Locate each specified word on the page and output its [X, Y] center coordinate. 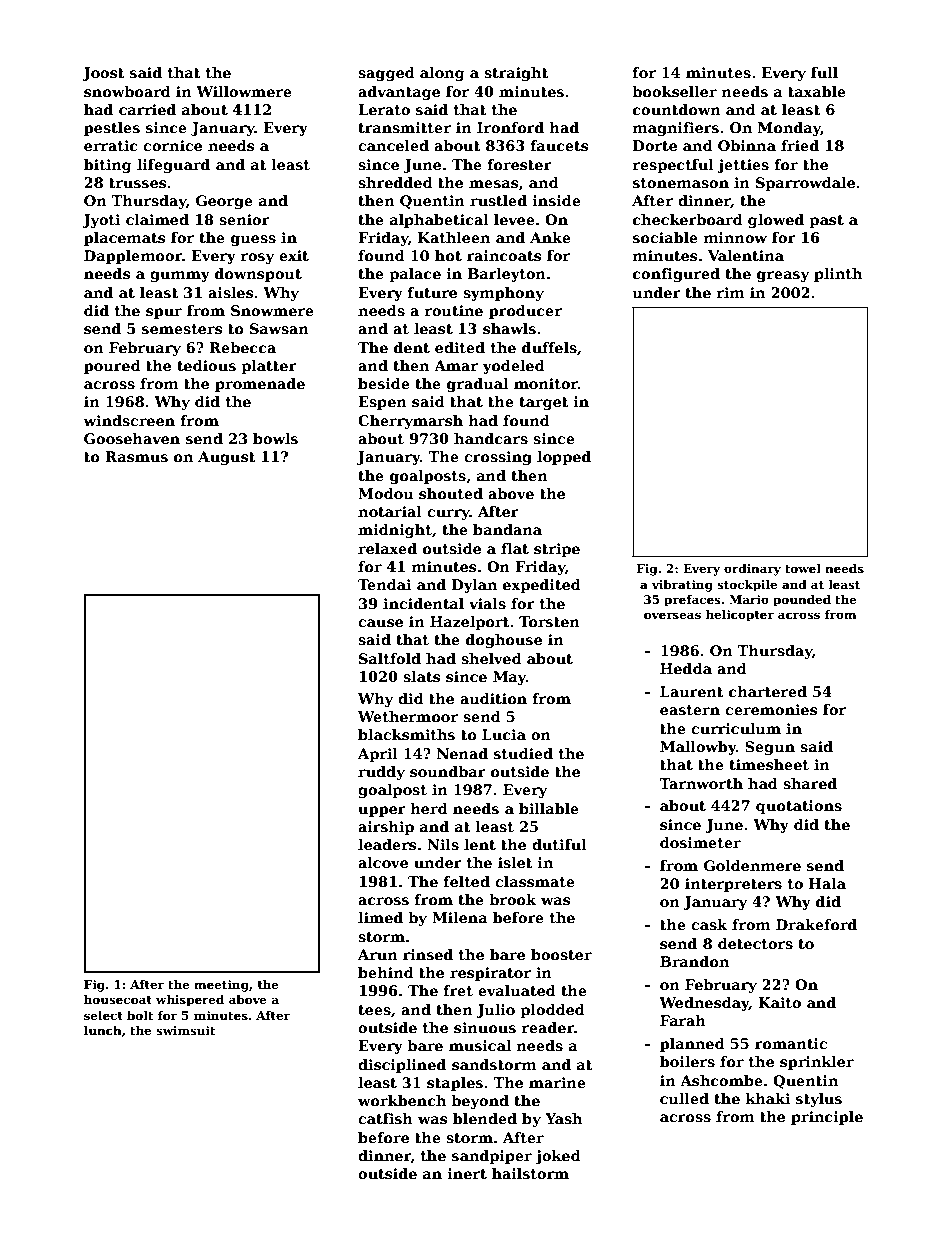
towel [803, 568]
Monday [789, 129]
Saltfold [390, 658]
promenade [260, 385]
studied [523, 753]
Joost [103, 74]
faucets [559, 145]
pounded [802, 601]
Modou [386, 493]
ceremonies [771, 709]
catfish [385, 1118]
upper [382, 811]
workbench [402, 1100]
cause [380, 623]
